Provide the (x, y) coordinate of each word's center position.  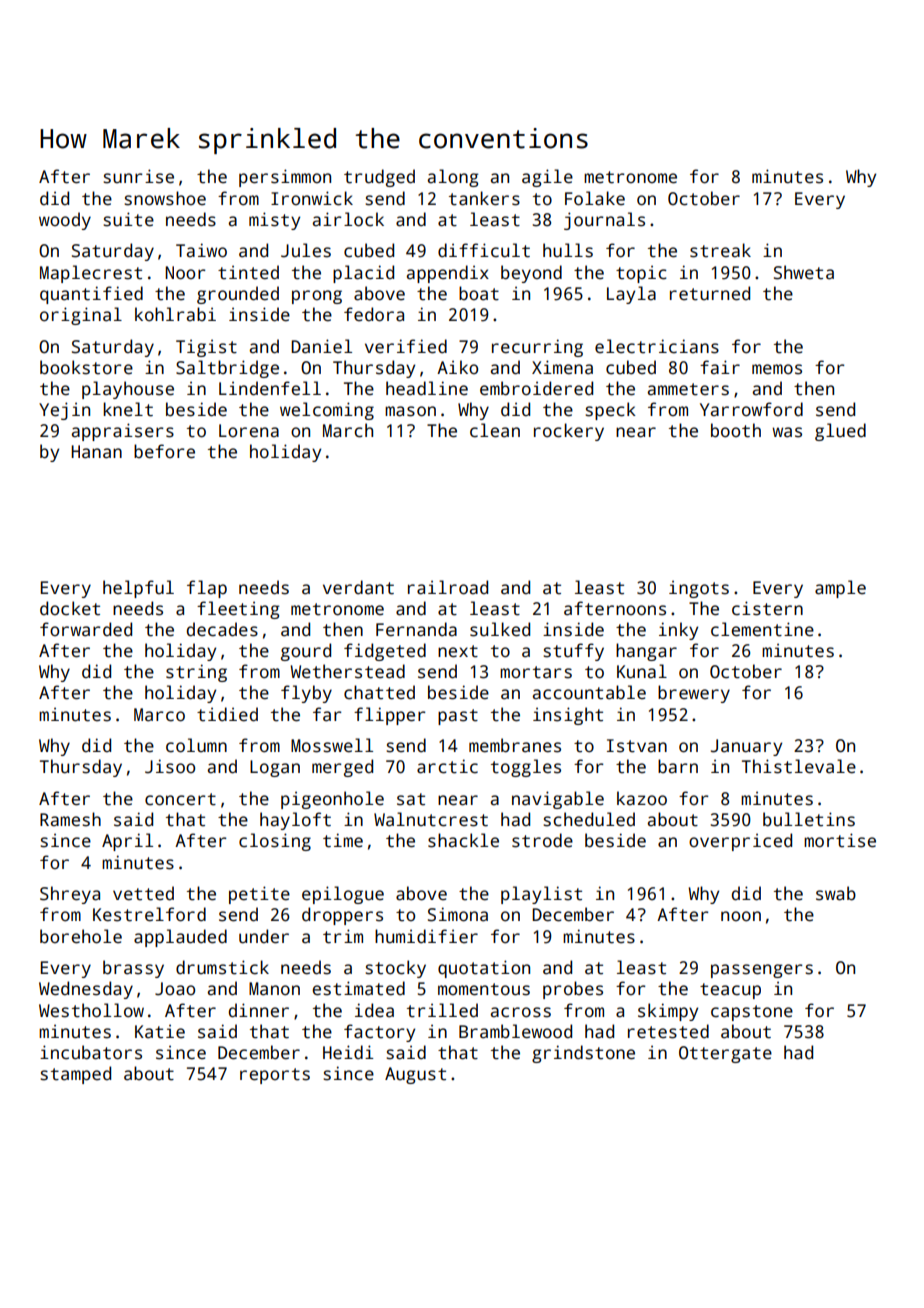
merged (342, 768)
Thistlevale (799, 766)
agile (547, 178)
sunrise (138, 176)
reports (275, 1076)
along (453, 178)
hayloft (295, 821)
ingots (699, 589)
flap (207, 589)
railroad (448, 587)
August (415, 1075)
